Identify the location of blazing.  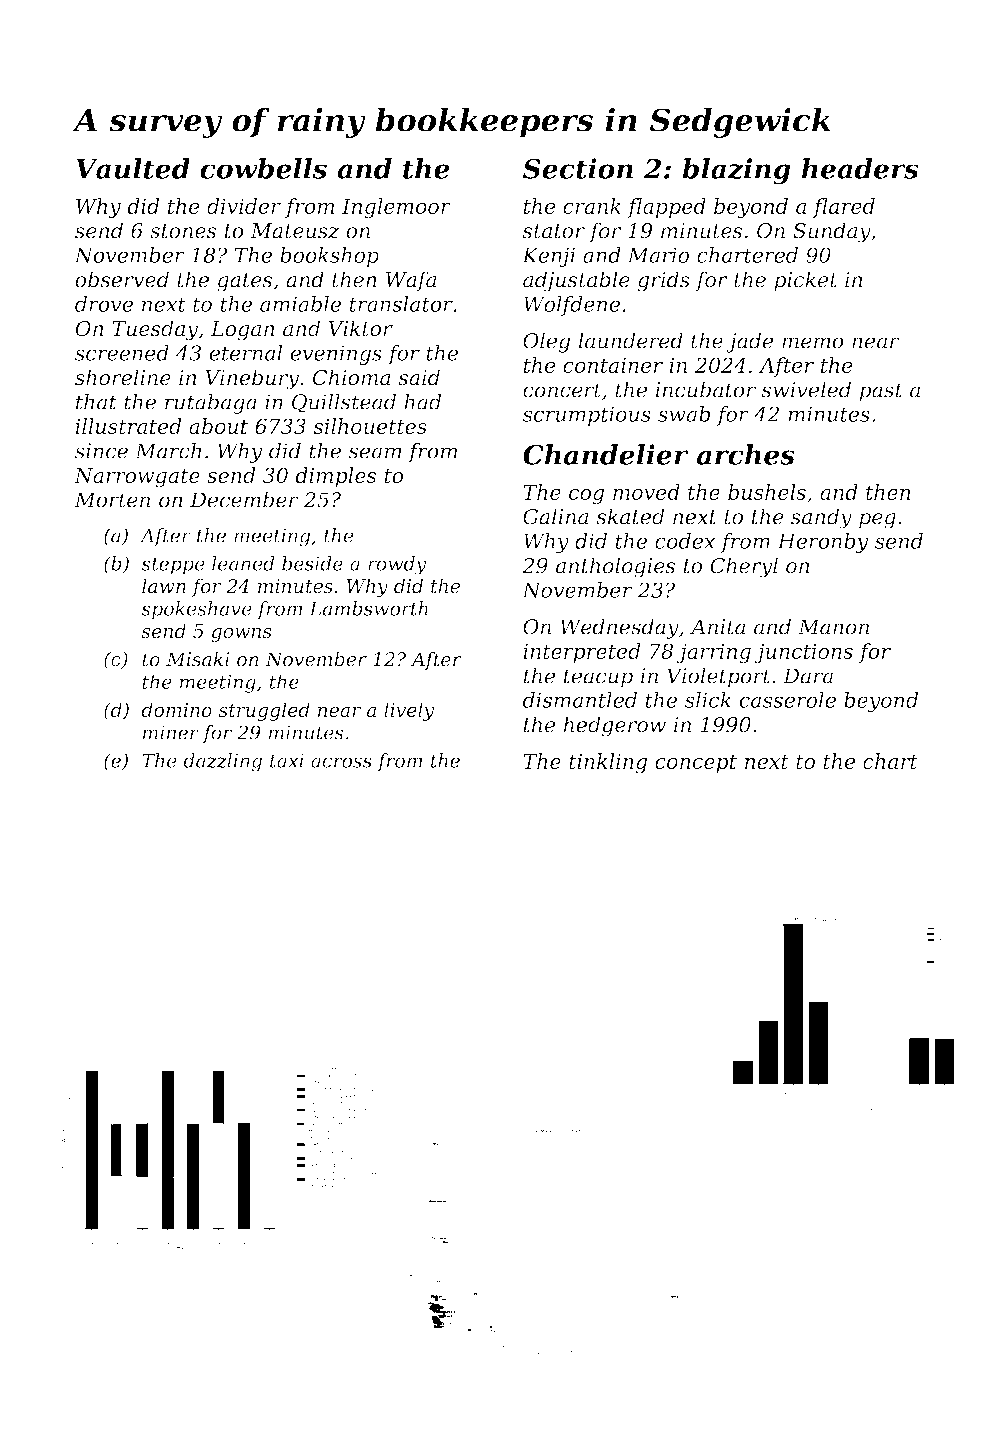
(736, 171).
